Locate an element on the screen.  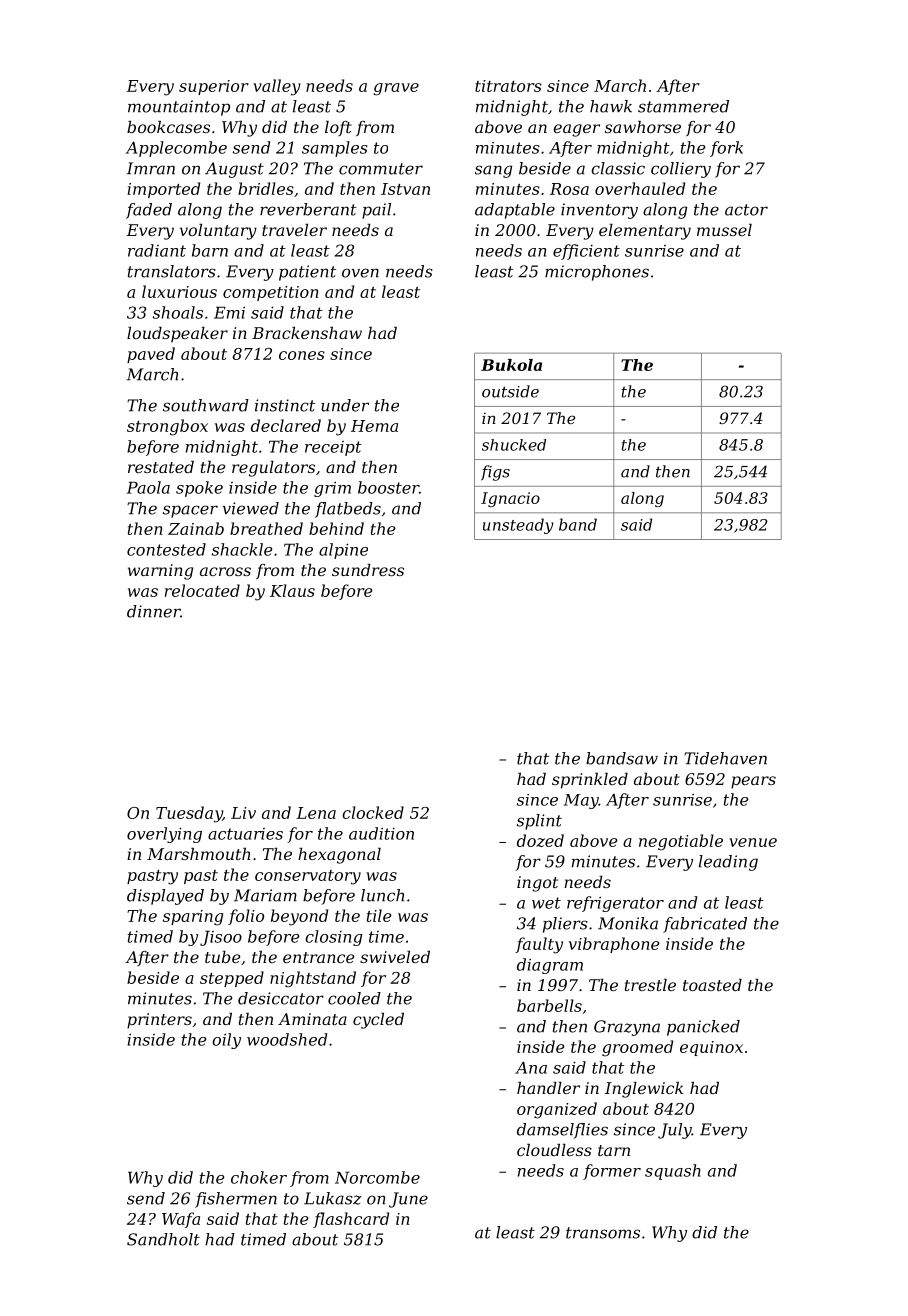
venue is located at coordinates (753, 842).
